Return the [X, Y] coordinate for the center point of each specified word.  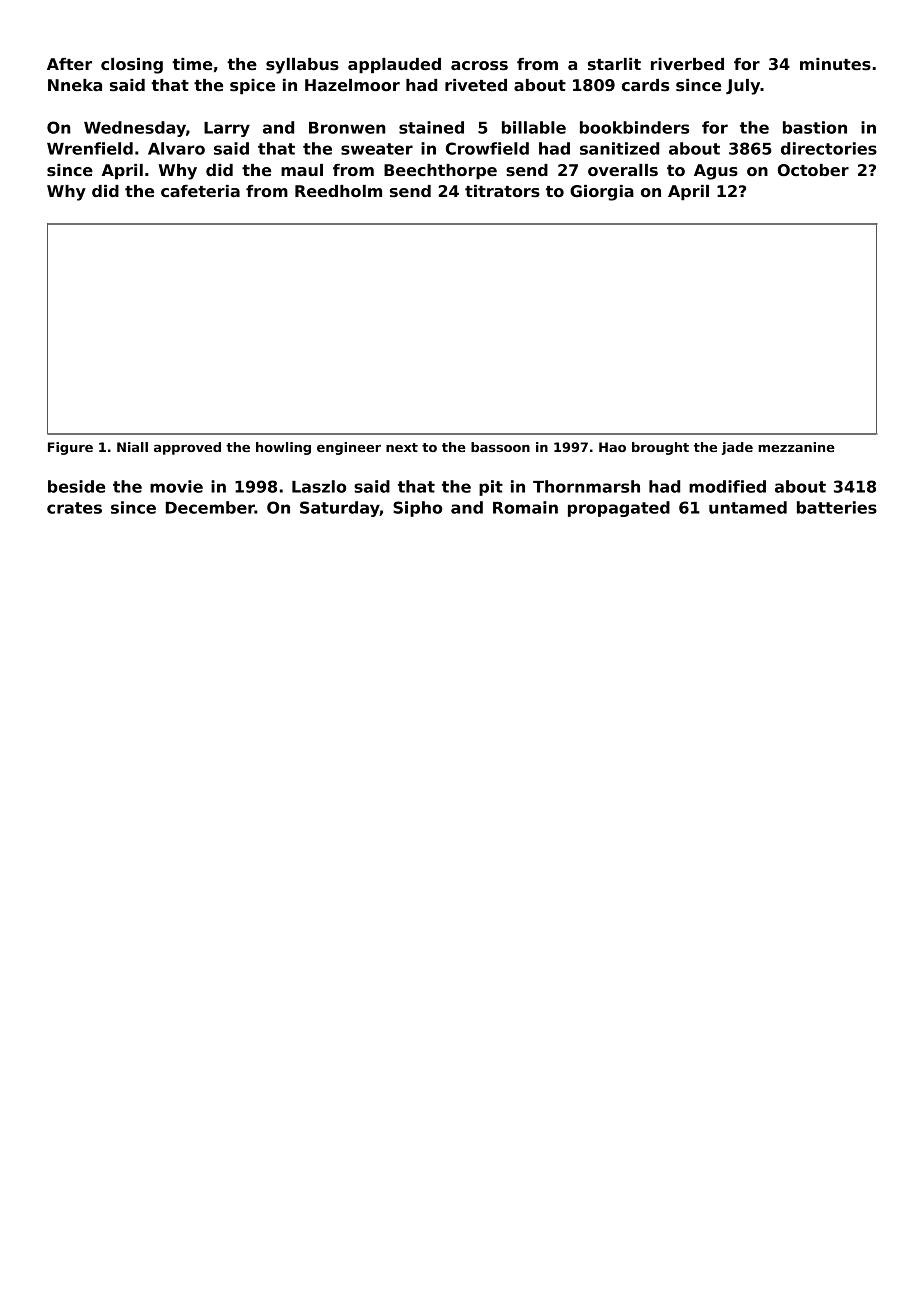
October [813, 170]
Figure [70, 448]
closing [132, 66]
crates [74, 508]
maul [302, 170]
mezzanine [796, 447]
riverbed [687, 64]
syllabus [302, 66]
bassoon [500, 447]
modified [727, 486]
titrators [502, 191]
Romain [525, 507]
